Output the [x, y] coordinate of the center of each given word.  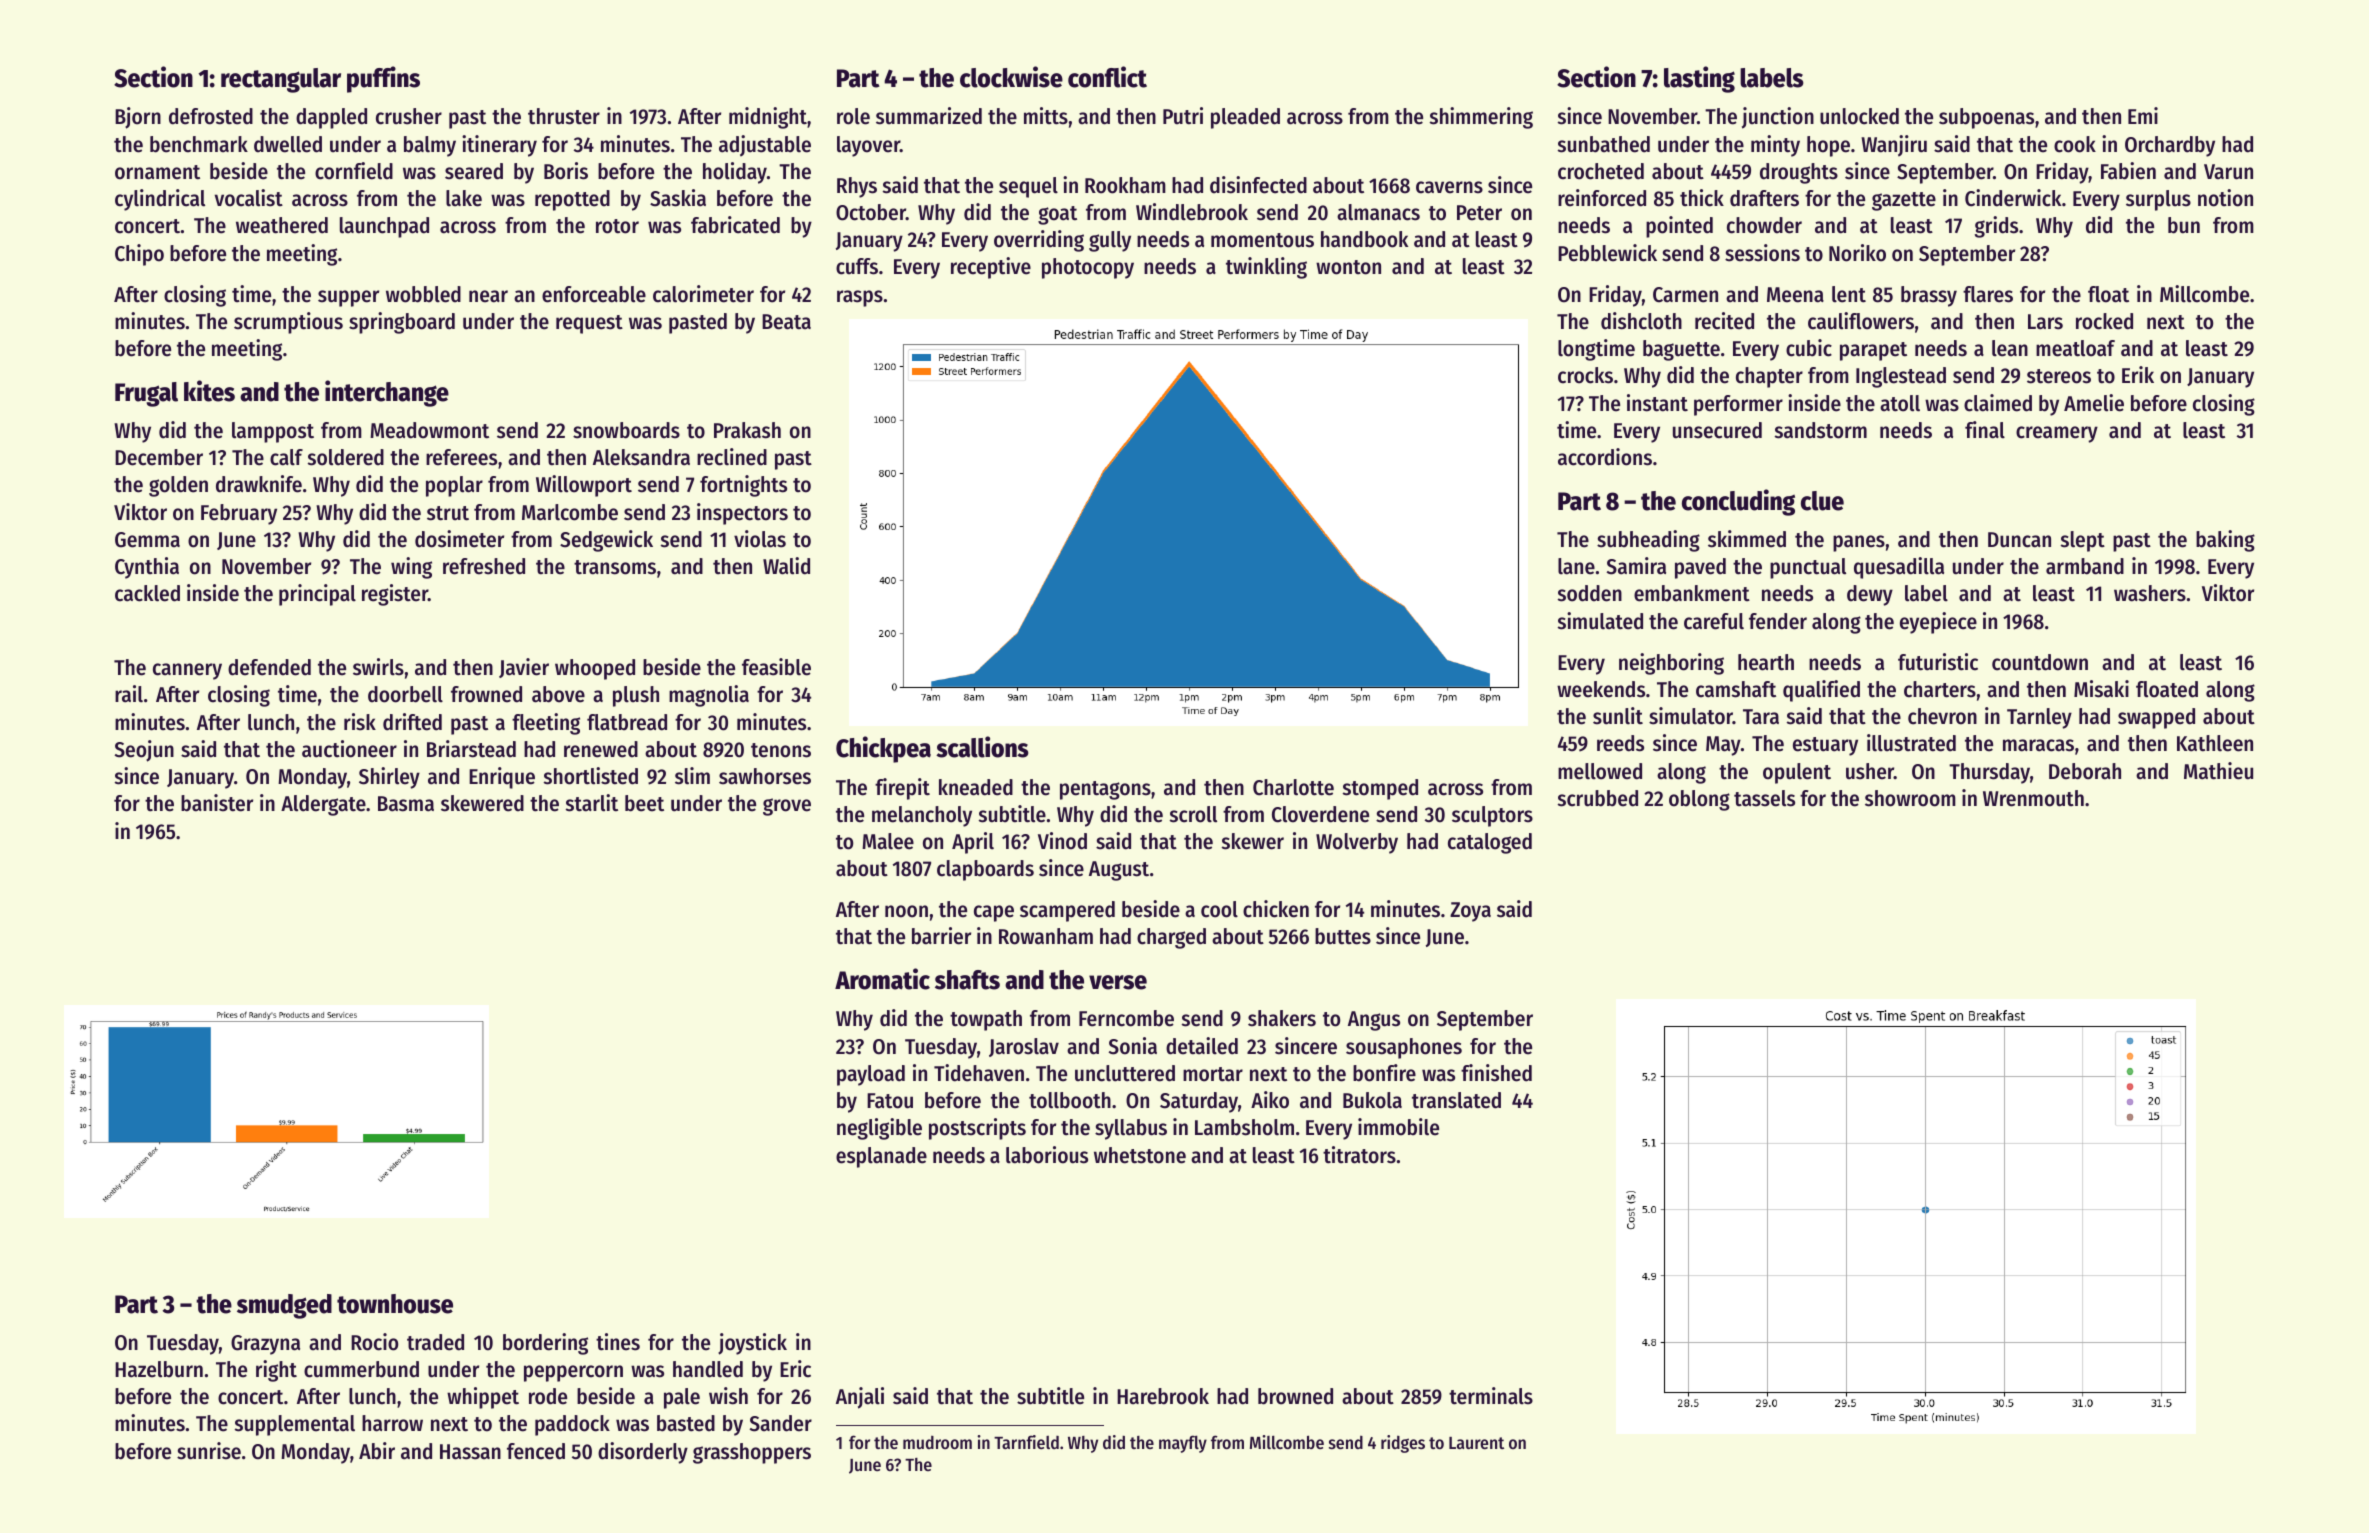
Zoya [1470, 912]
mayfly [1183, 1444]
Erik [2138, 374]
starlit [592, 803]
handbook [1364, 239]
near [488, 296]
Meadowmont [429, 430]
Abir [377, 1451]
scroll [1193, 814]
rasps [860, 298]
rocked [2104, 321]
